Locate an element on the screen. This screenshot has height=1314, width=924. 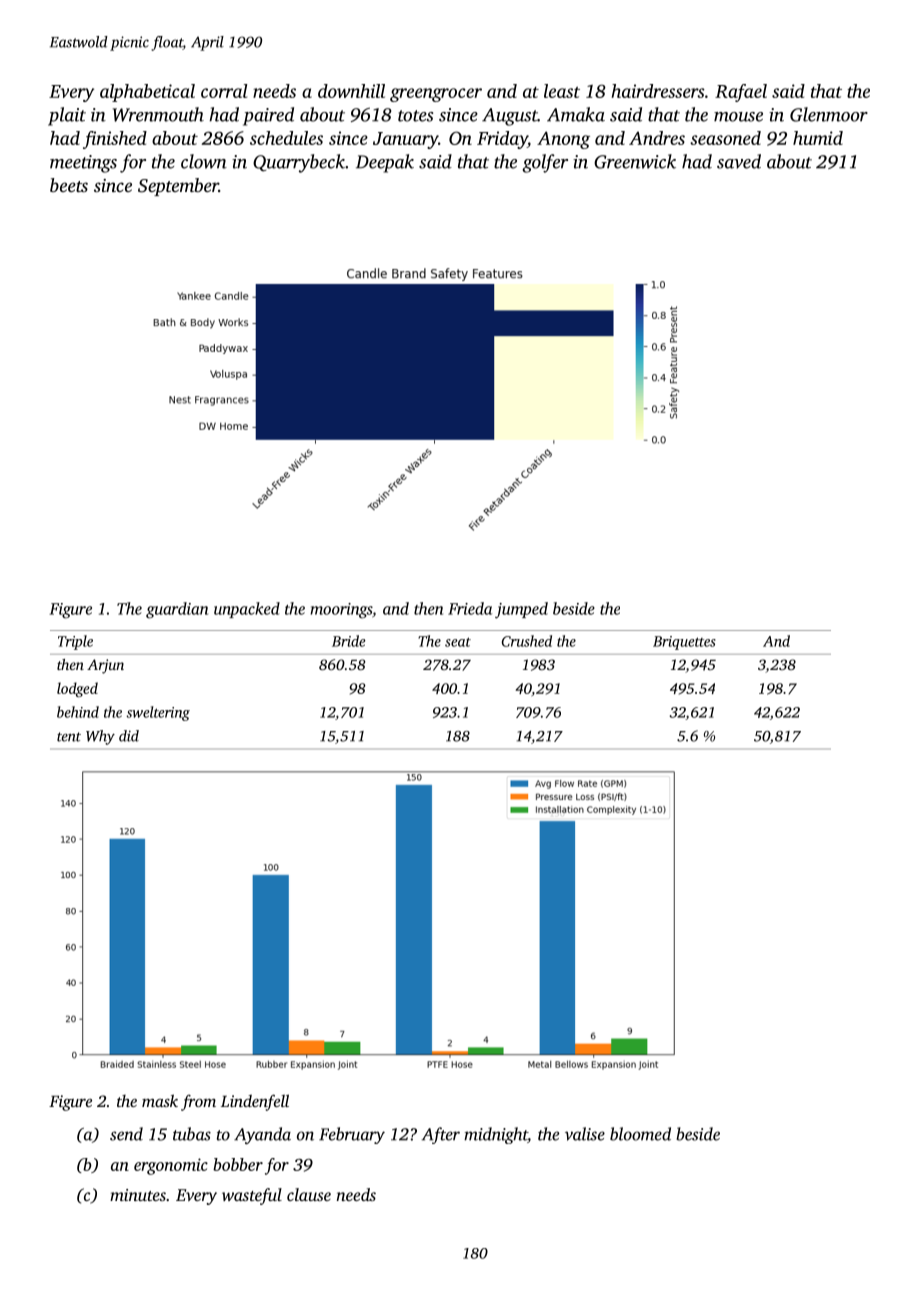
meetings is located at coordinates (83, 164).
